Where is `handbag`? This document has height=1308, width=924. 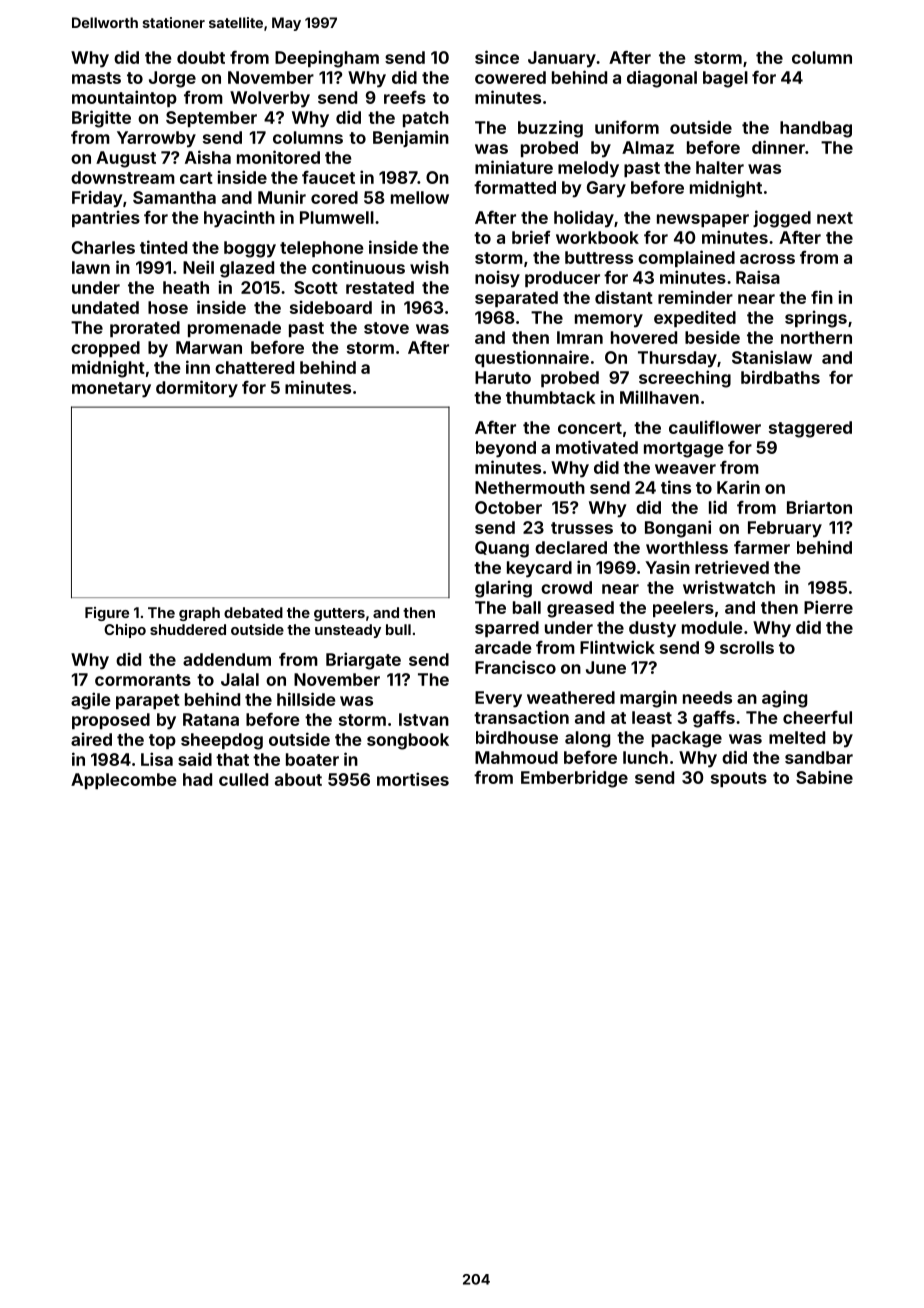
handbag is located at coordinates (816, 129).
